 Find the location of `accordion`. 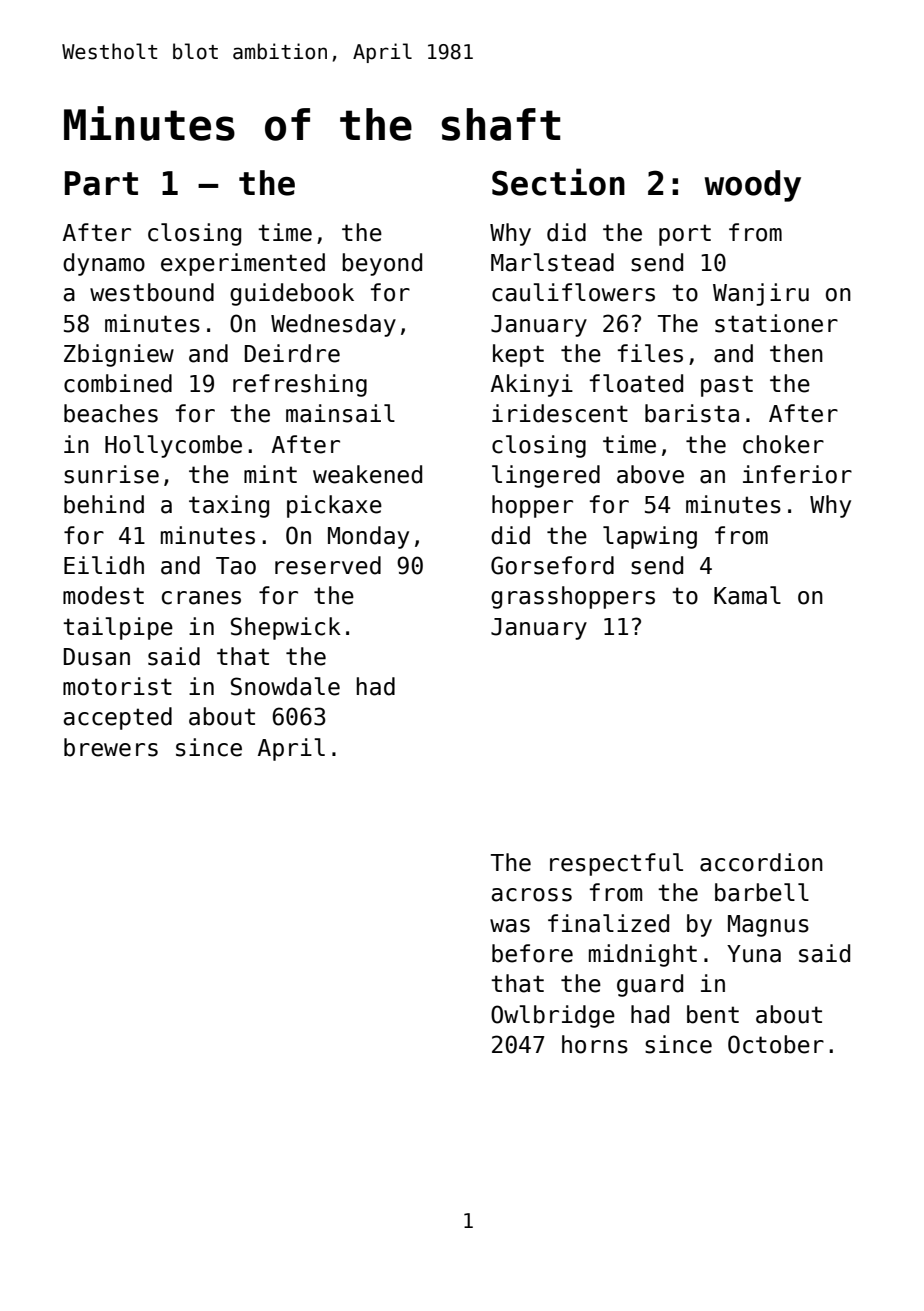

accordion is located at coordinates (761, 862).
